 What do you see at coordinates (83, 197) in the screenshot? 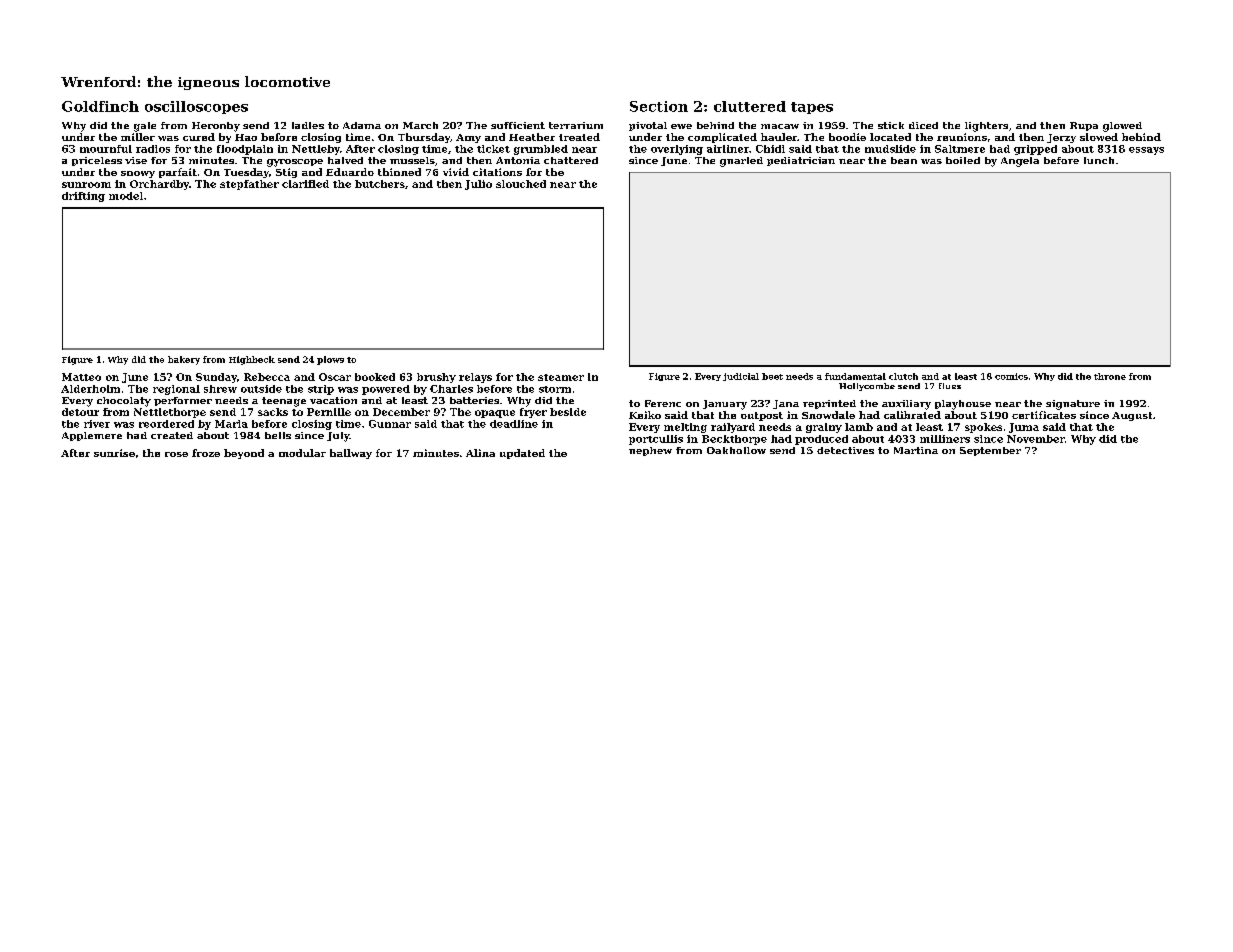
I see `drifting` at bounding box center [83, 197].
